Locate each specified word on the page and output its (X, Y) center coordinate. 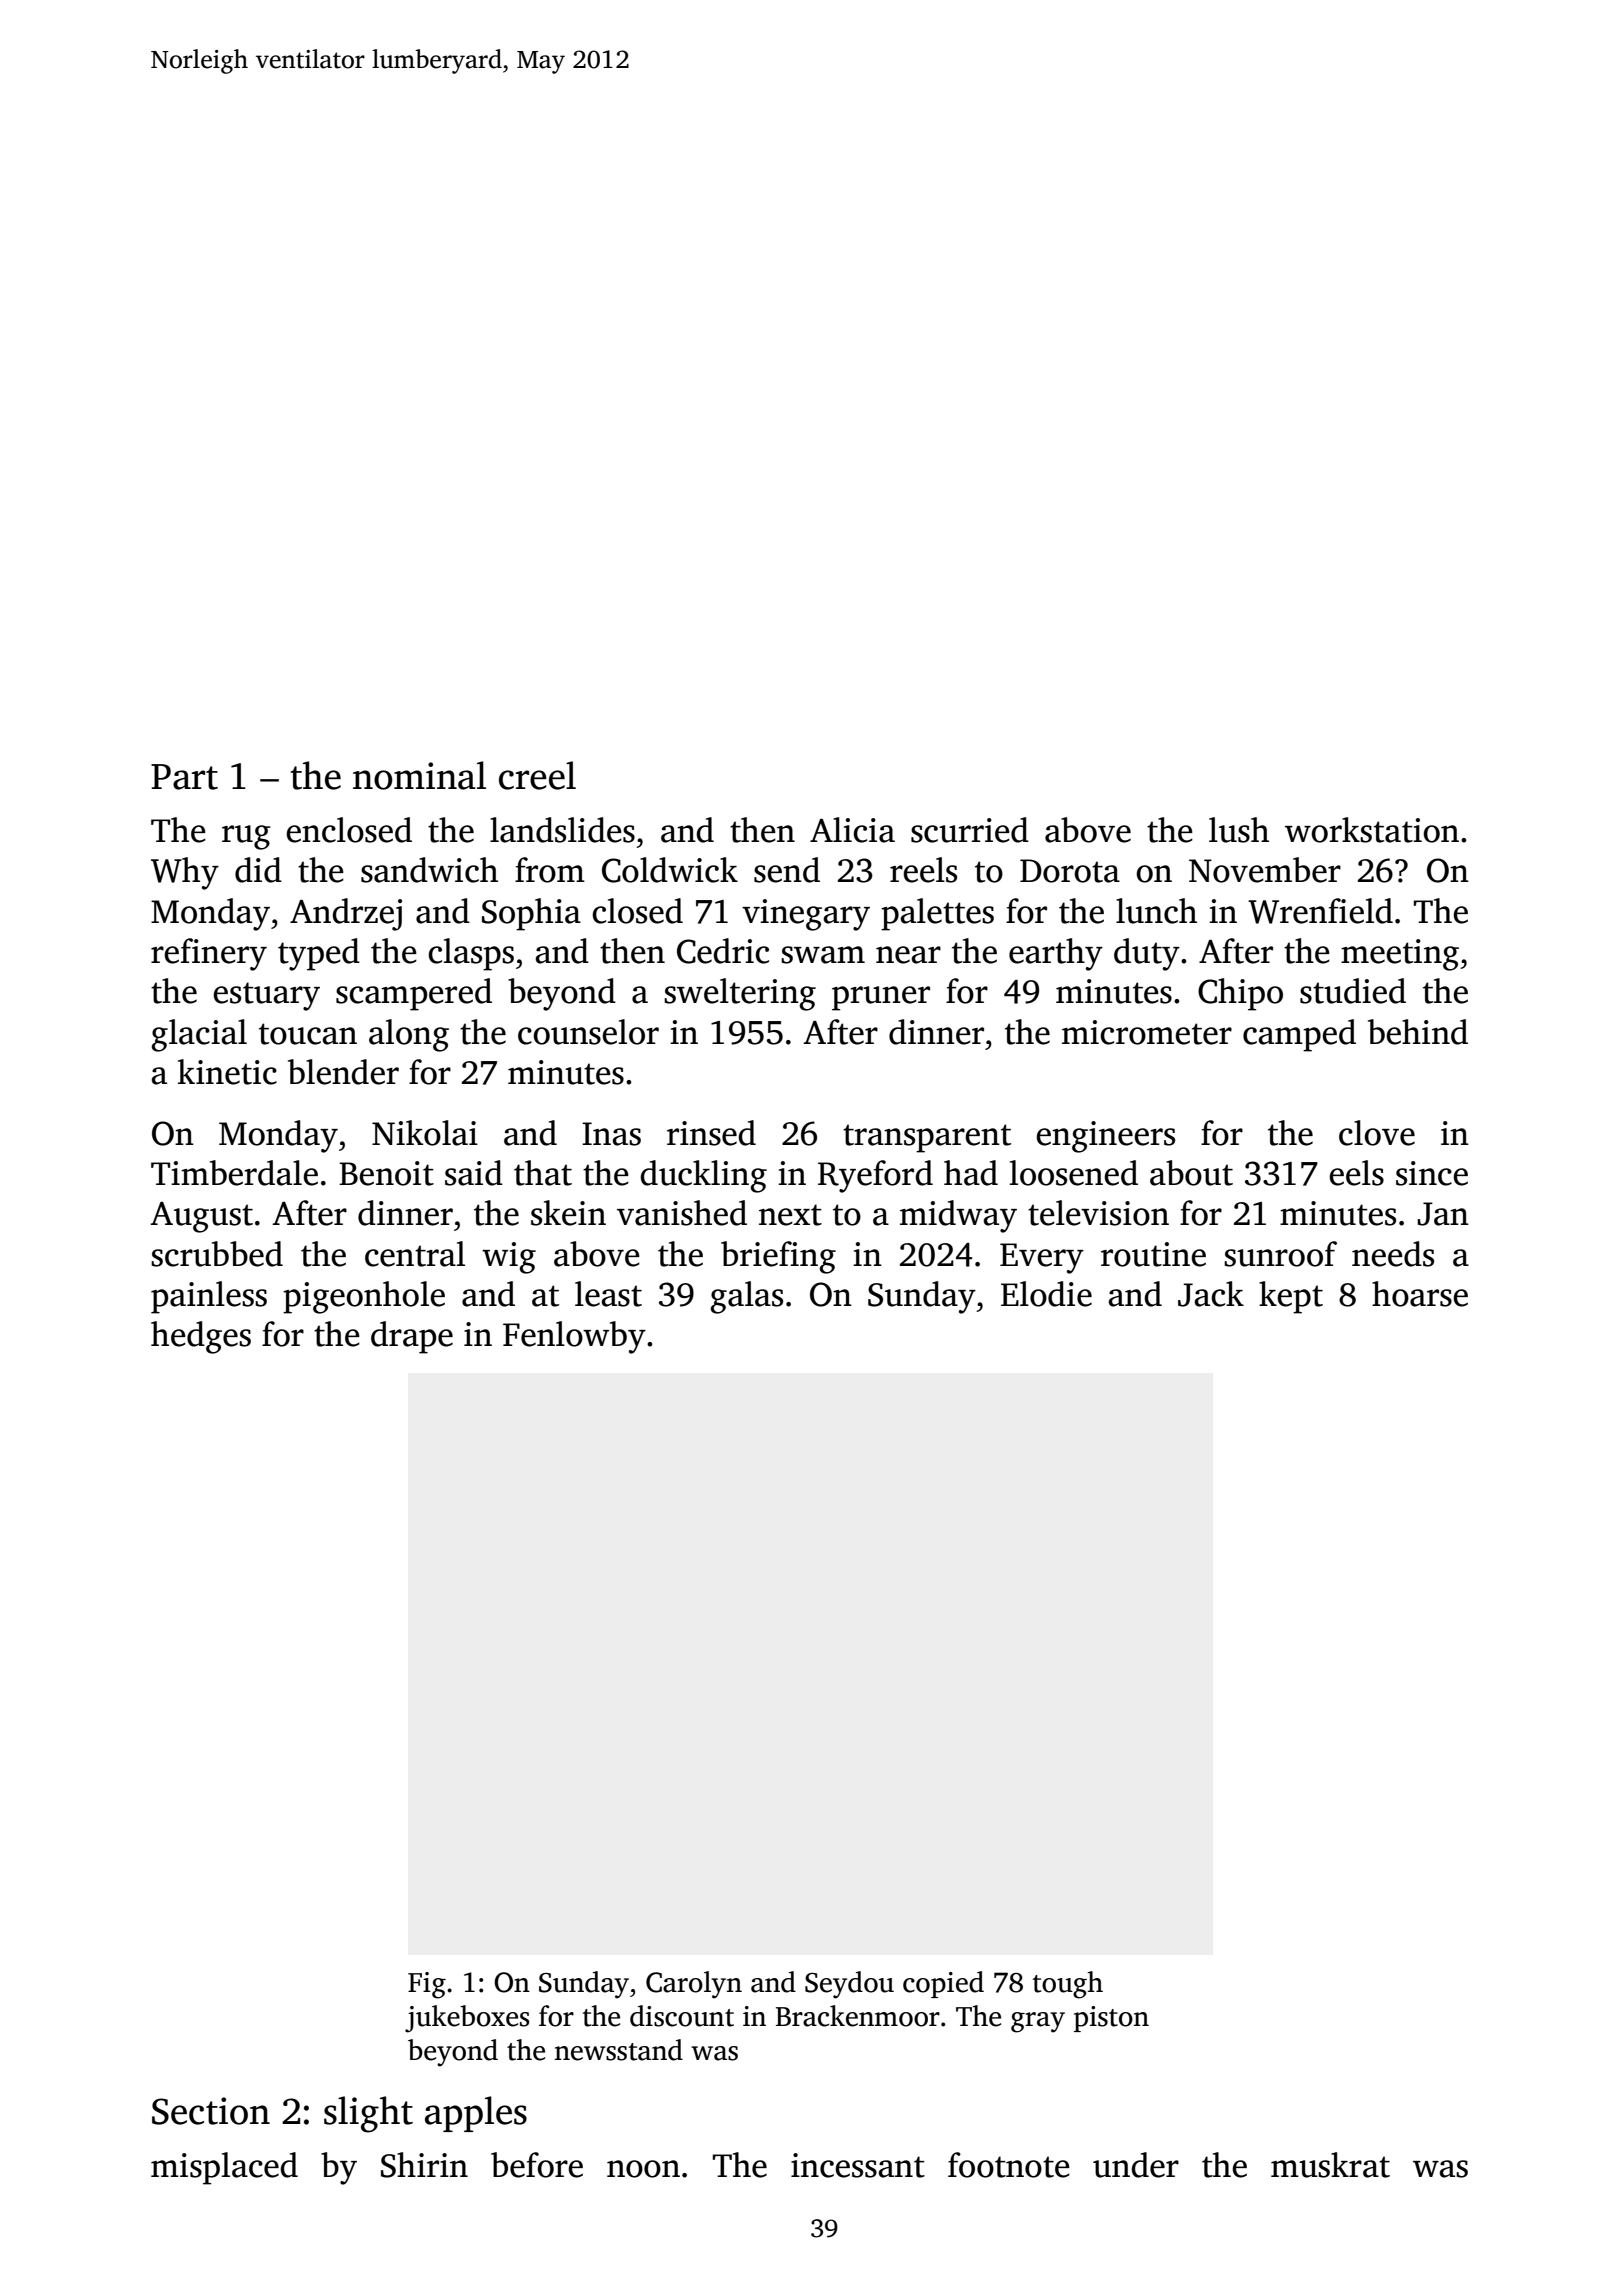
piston (1111, 2019)
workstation (1372, 830)
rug (246, 837)
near (908, 955)
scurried (970, 830)
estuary (266, 996)
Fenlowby (574, 1337)
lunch (1156, 911)
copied (943, 1984)
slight (368, 2114)
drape (412, 1337)
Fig (427, 1985)
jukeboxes (467, 2019)
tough (1068, 1985)
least (608, 1294)
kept (1291, 1297)
